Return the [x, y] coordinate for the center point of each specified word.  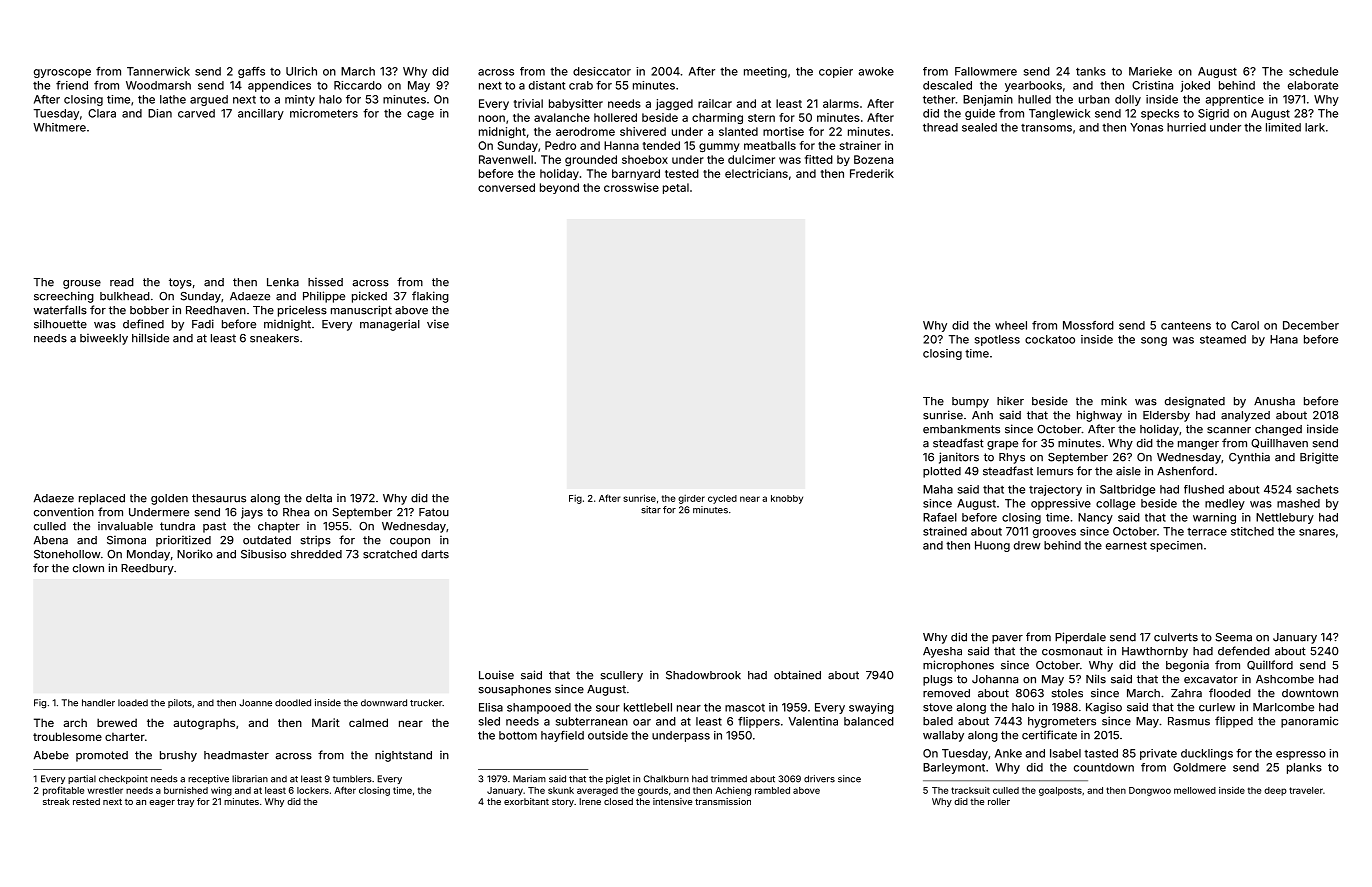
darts [435, 554]
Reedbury [147, 569]
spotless [997, 340]
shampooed [539, 708]
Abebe [51, 755]
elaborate [1313, 85]
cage [420, 115]
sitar [651, 510]
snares [1317, 532]
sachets [1318, 489]
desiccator [602, 71]
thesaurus [219, 498]
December [1311, 325]
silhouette [60, 324]
